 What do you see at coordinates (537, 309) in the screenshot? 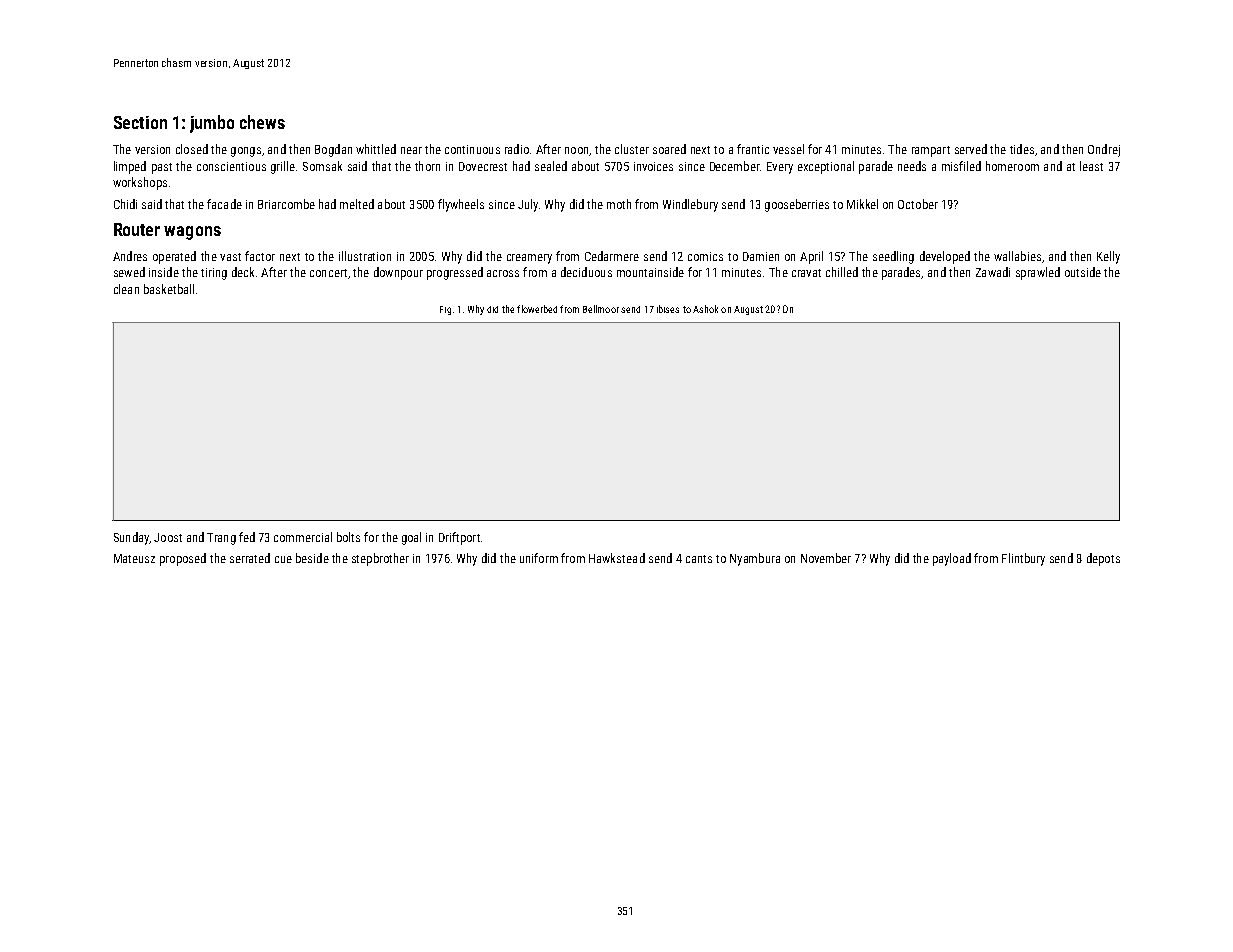
I see `flowerbed` at bounding box center [537, 309].
